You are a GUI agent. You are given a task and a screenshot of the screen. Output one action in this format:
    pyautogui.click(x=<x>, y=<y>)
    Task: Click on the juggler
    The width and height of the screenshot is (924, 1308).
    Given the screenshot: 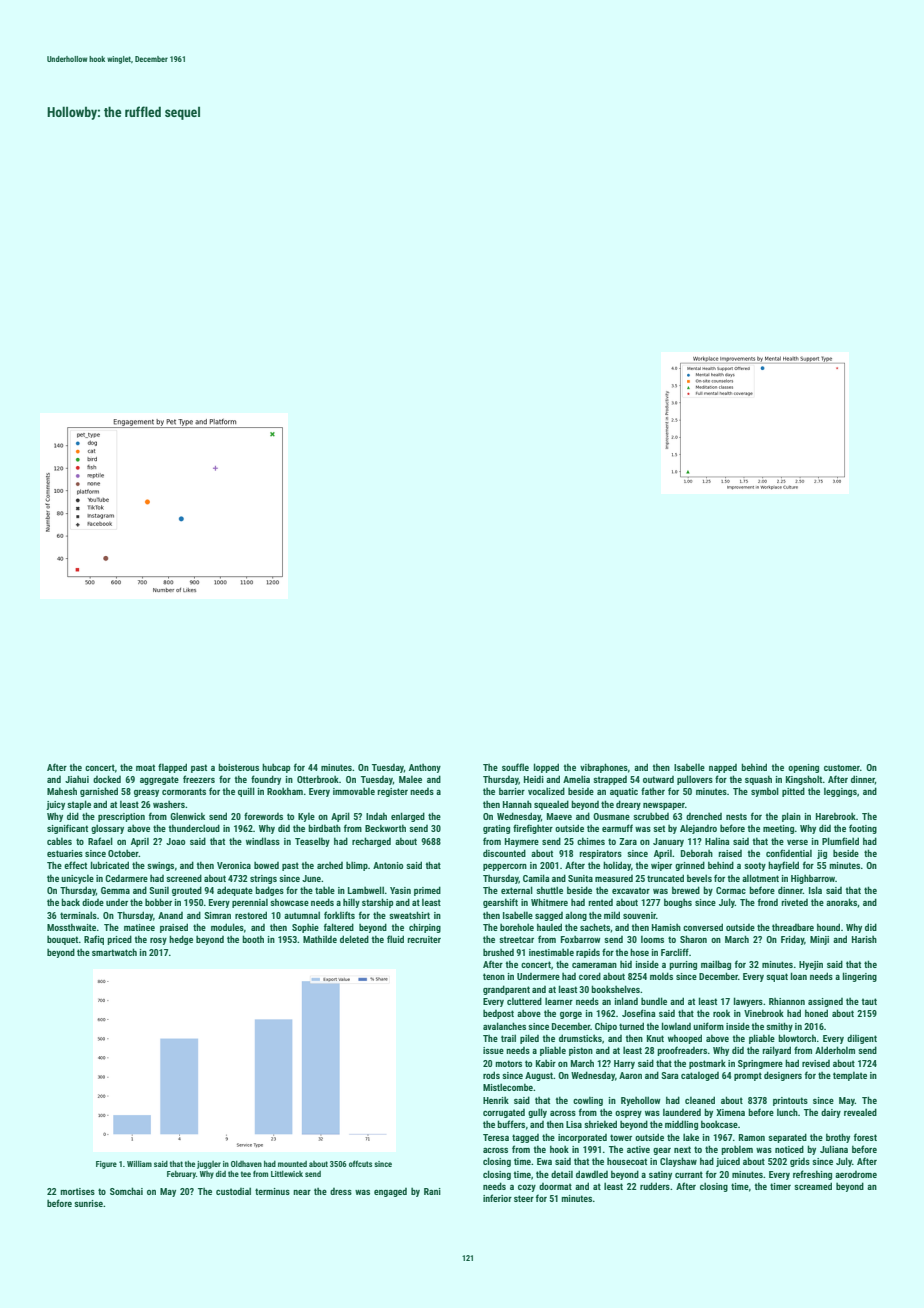 What is the action you would take?
    pyautogui.click(x=209, y=1165)
